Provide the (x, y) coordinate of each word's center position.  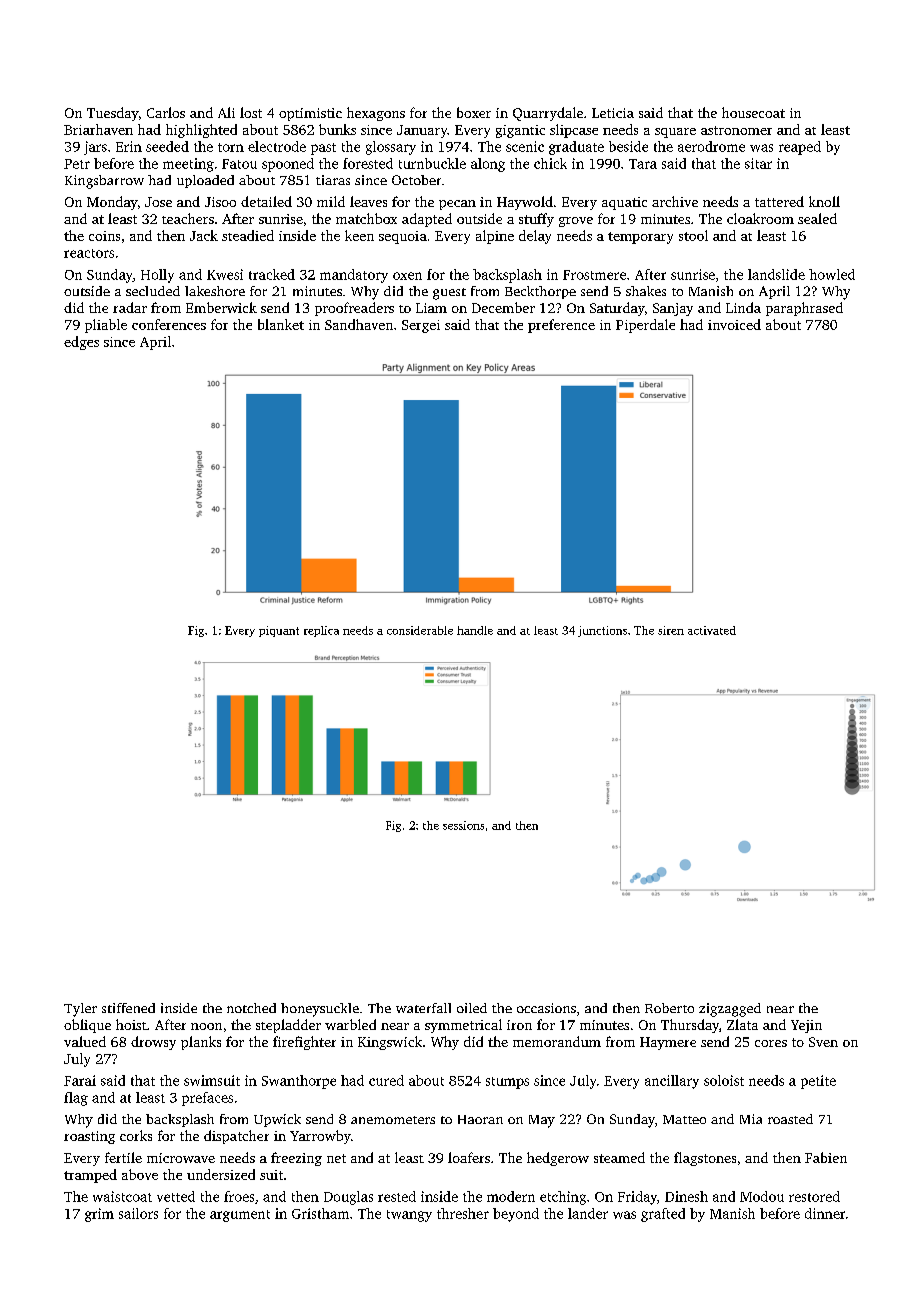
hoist (131, 1024)
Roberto (669, 1008)
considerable (420, 630)
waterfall (423, 1008)
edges (81, 343)
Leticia (613, 113)
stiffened (128, 1008)
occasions (546, 1008)
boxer (474, 112)
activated (712, 630)
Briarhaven (98, 129)
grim (99, 1215)
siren (671, 630)
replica (321, 631)
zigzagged (730, 1010)
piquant (279, 631)
